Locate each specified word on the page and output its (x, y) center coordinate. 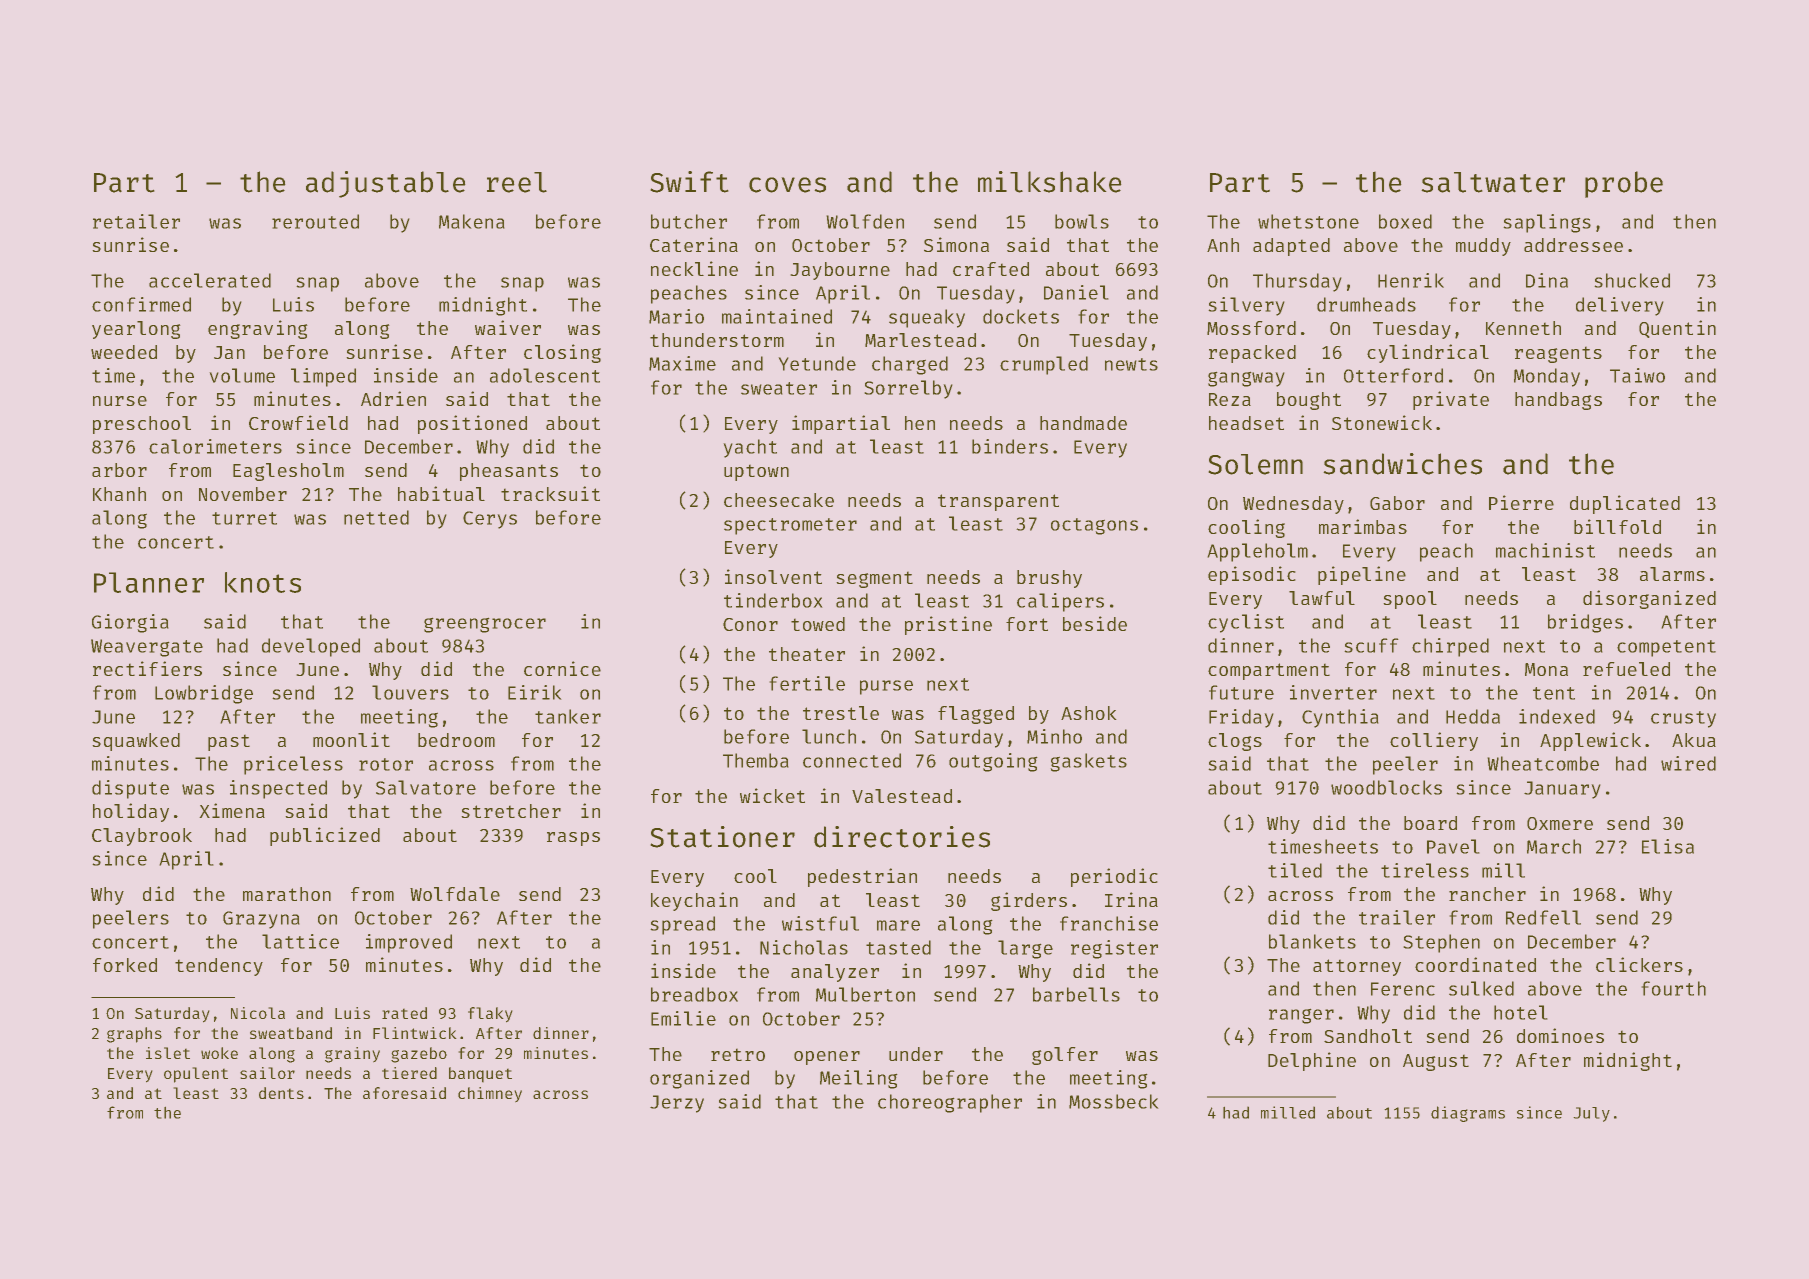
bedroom (456, 740)
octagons (1094, 526)
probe (1624, 184)
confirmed (141, 304)
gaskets (1088, 762)
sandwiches (1402, 464)
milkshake (1050, 182)
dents (281, 1093)
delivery (1620, 306)
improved (409, 943)
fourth (1673, 988)
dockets (1021, 316)
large (1025, 949)
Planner (149, 582)
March (1554, 846)
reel (517, 182)
